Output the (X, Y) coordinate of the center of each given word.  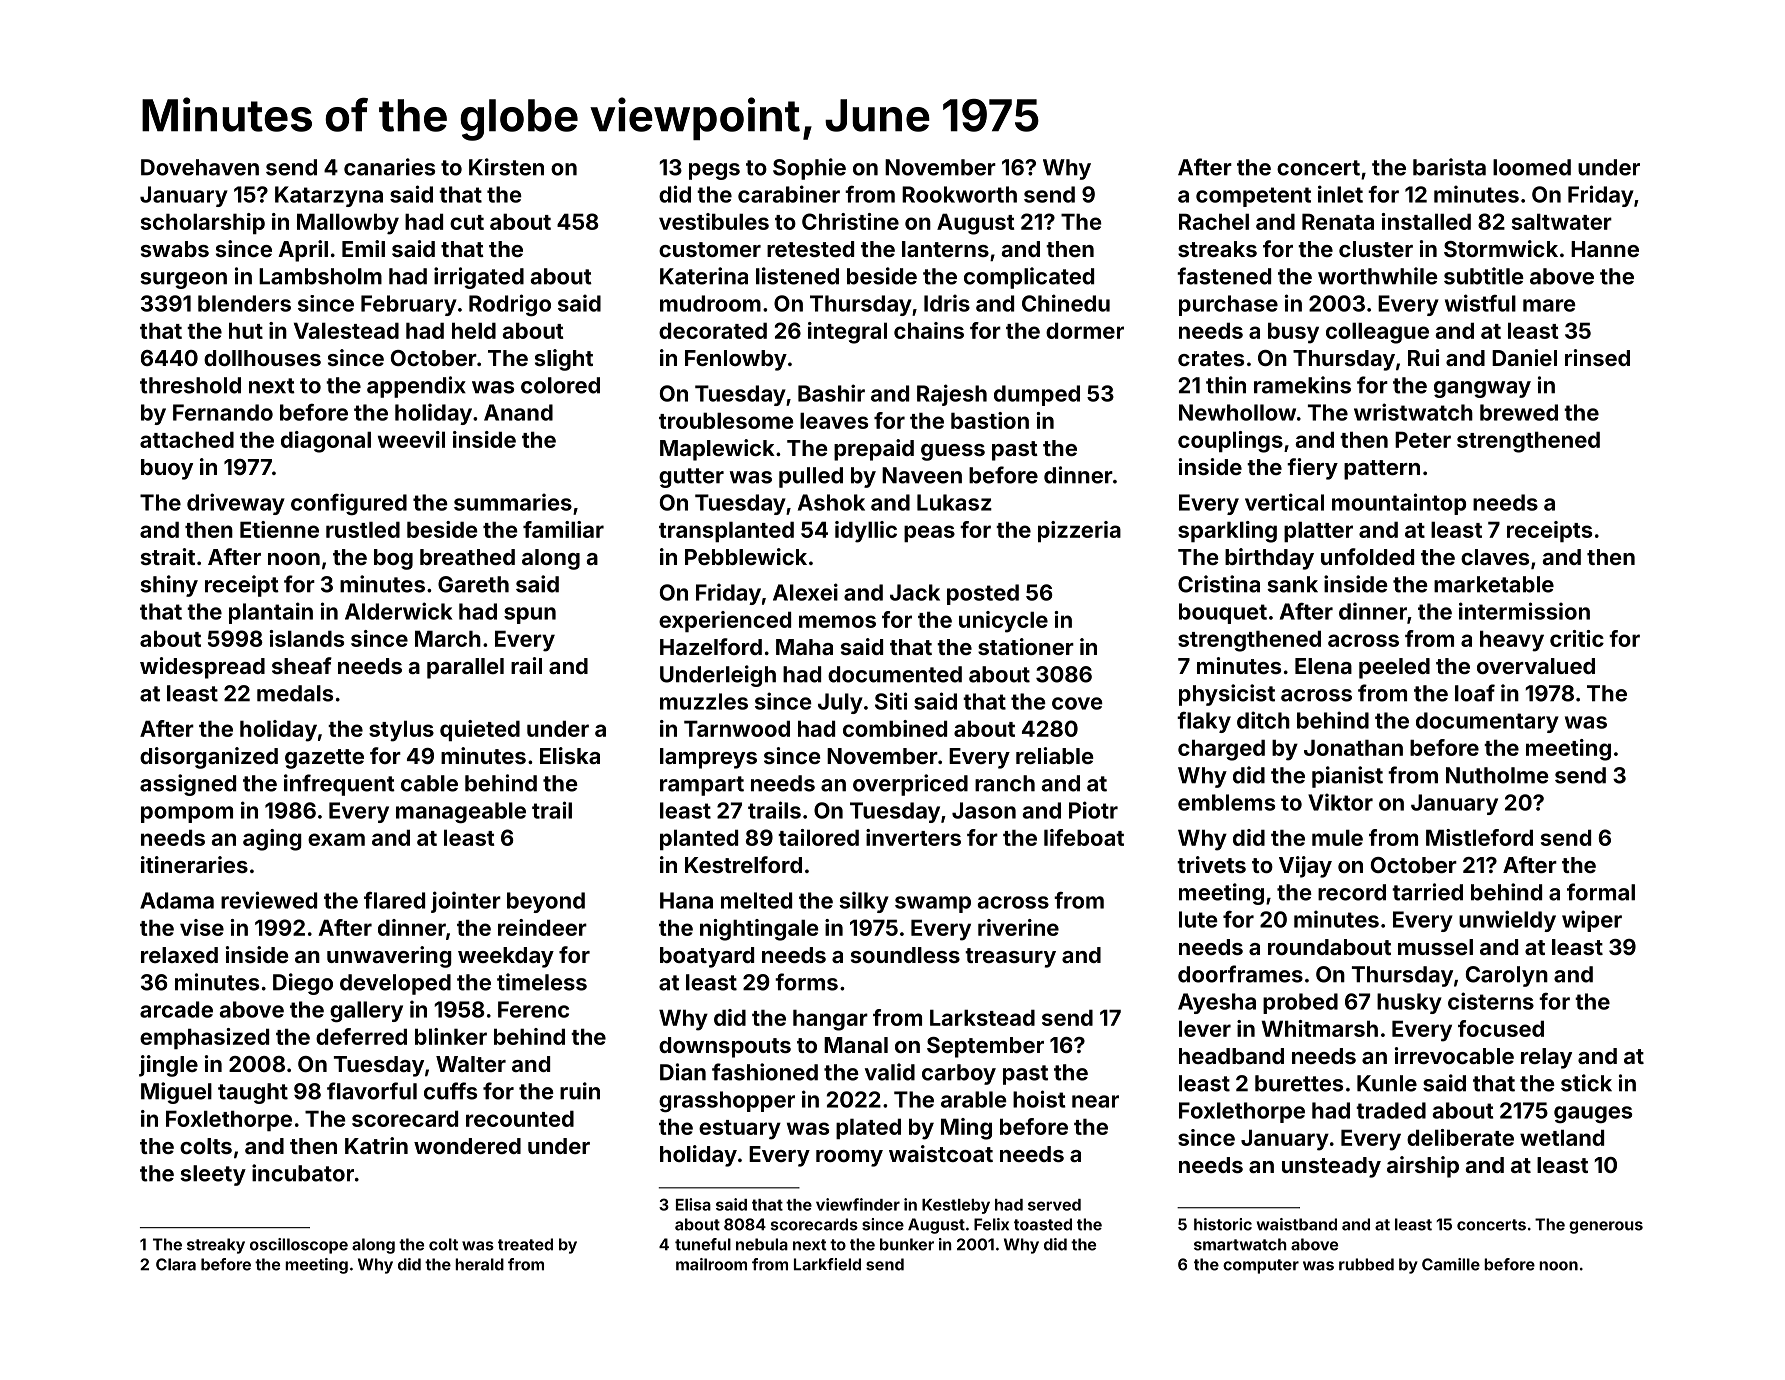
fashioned (765, 1072)
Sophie (809, 169)
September (985, 1047)
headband (1231, 1056)
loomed (1532, 167)
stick (1586, 1083)
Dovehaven (200, 167)
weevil (411, 439)
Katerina (704, 276)
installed (1426, 221)
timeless (542, 982)
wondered (467, 1146)
